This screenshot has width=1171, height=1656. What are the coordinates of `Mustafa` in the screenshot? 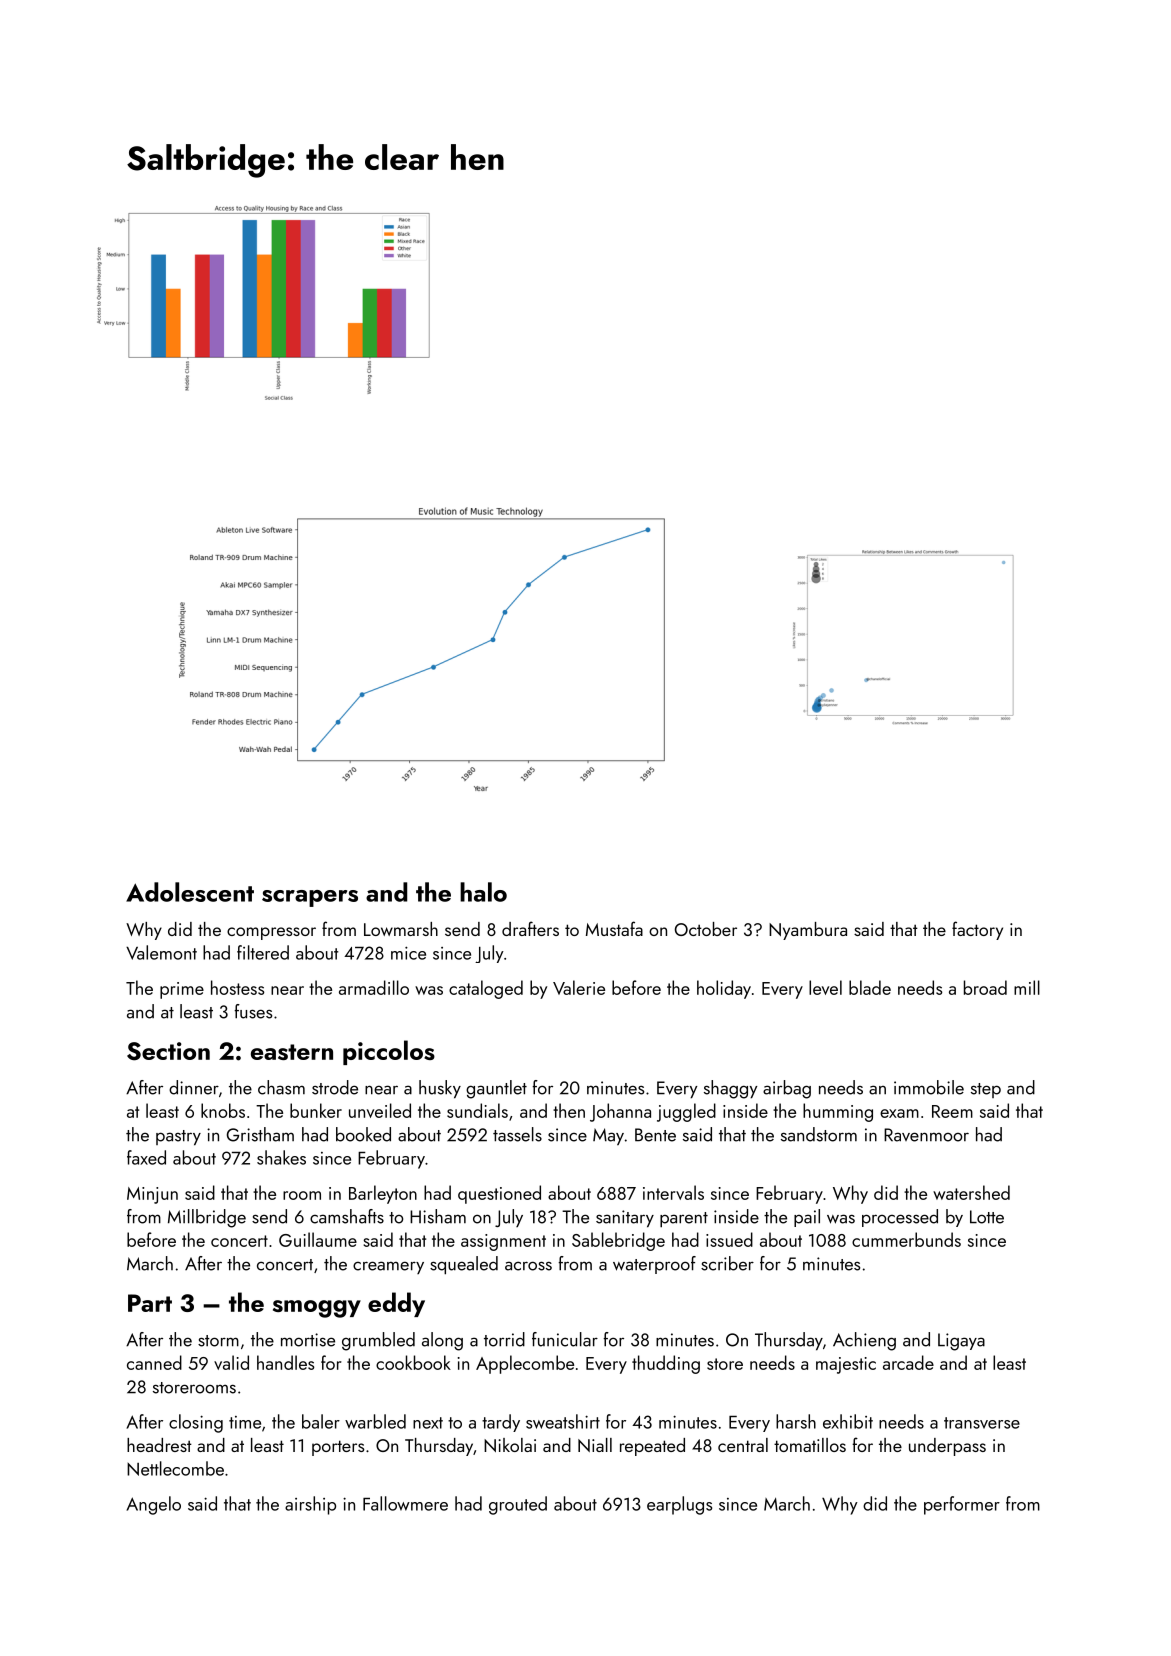 It's located at (614, 928).
